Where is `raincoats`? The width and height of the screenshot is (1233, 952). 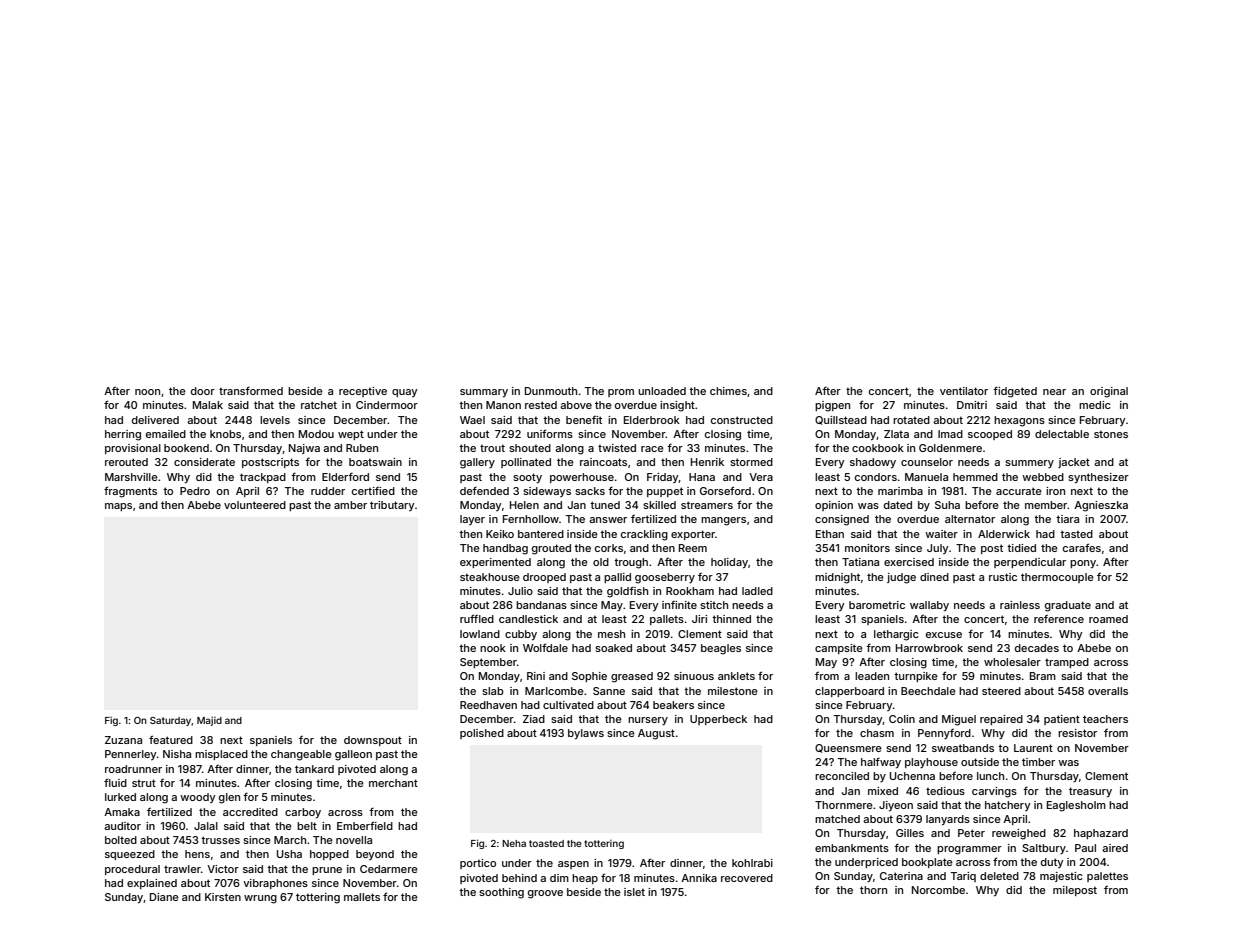 raincoats is located at coordinates (603, 462).
